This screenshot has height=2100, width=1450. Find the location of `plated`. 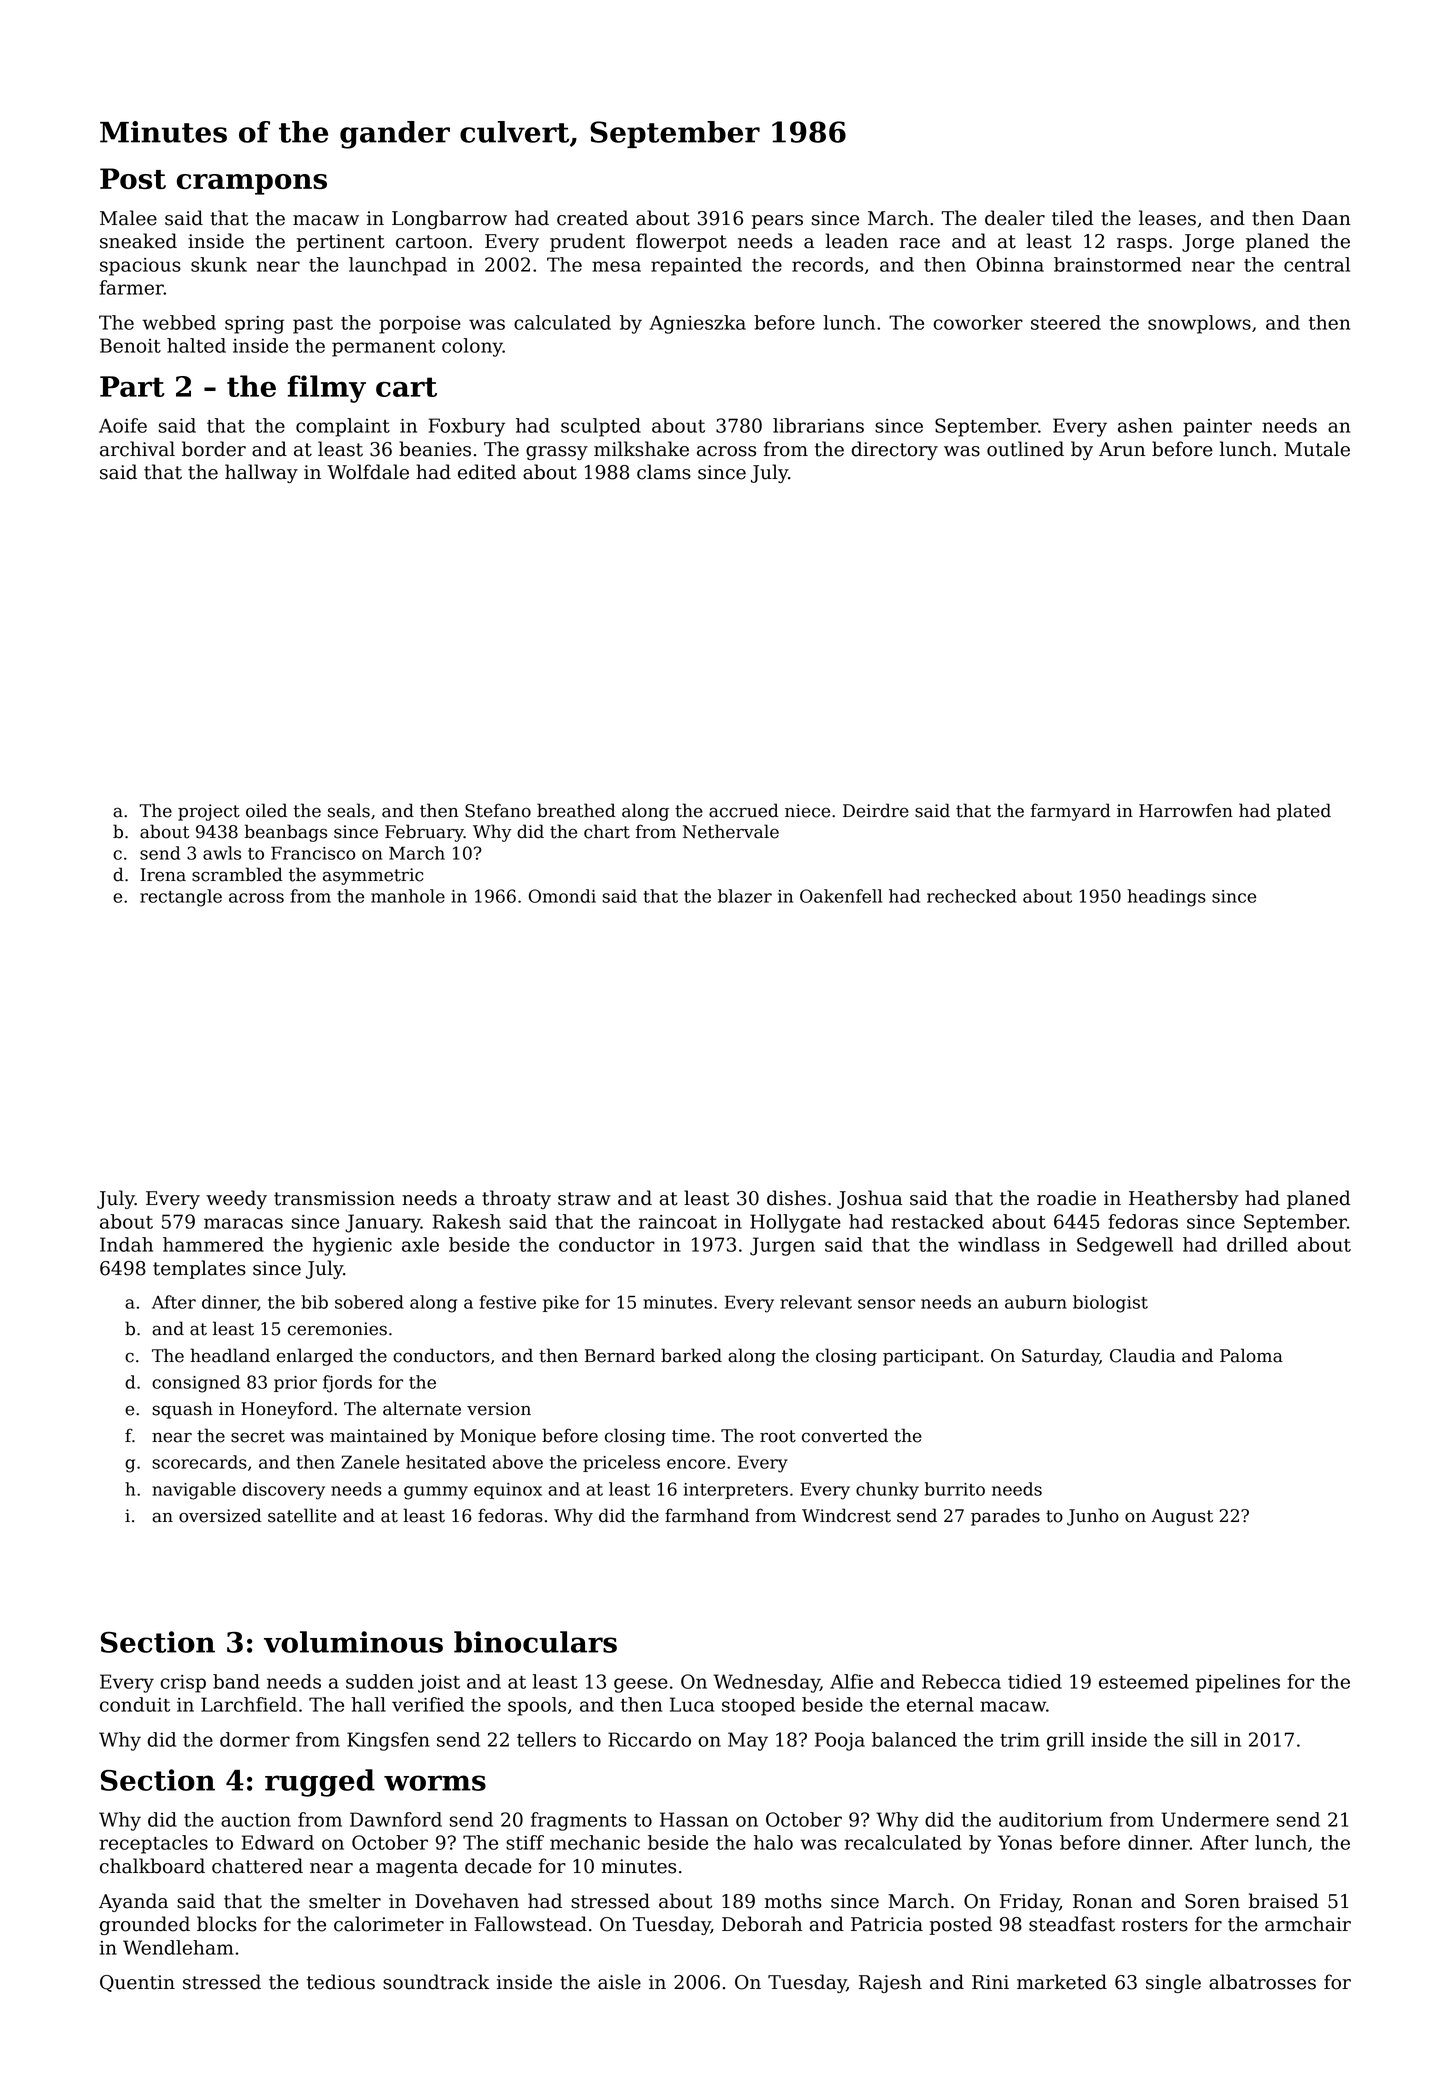

plated is located at coordinates (1304, 812).
